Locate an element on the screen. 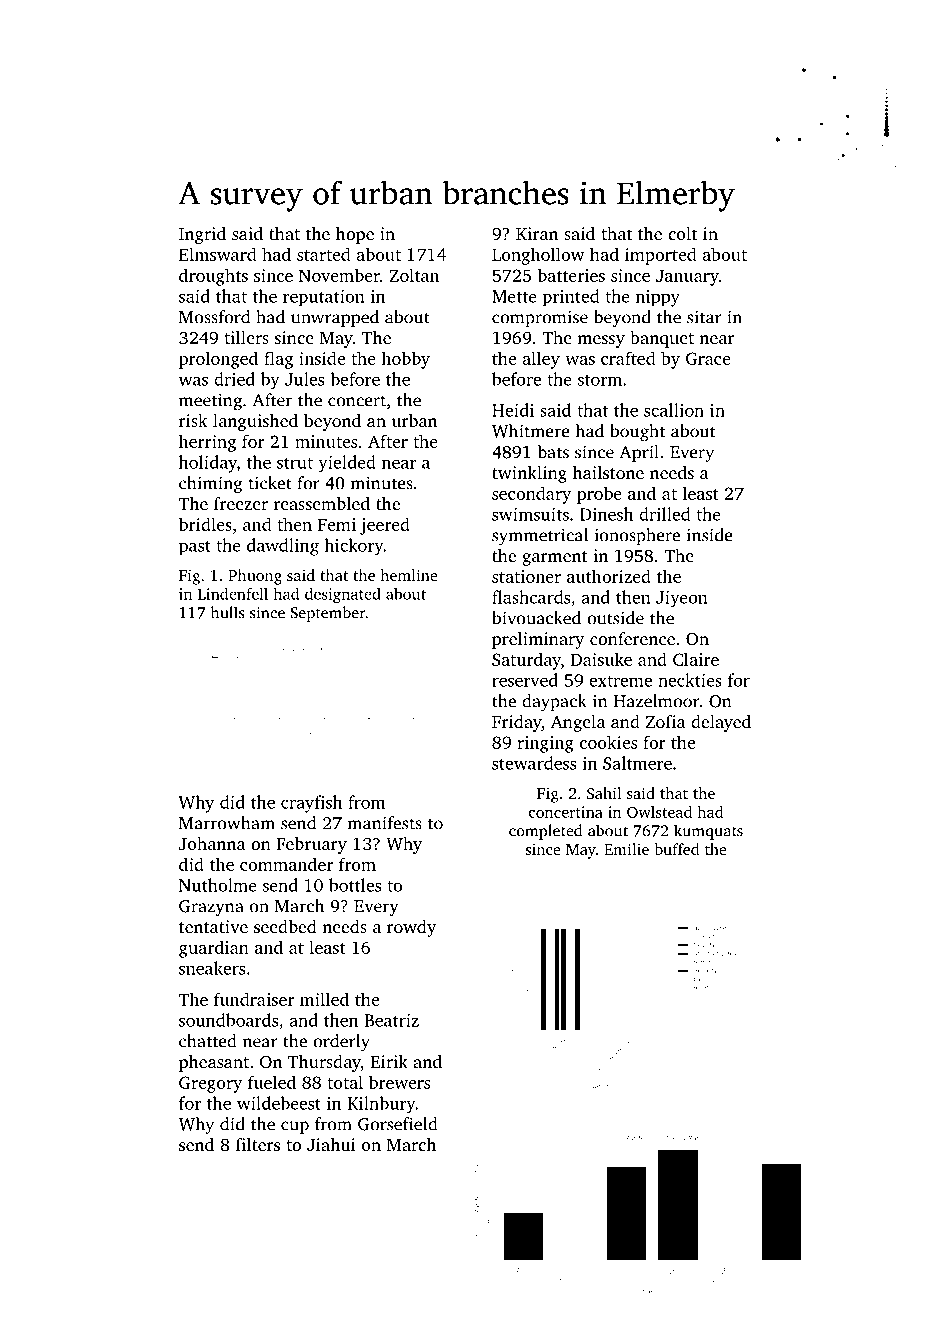 The height and width of the screenshot is (1332, 939). freezer is located at coordinates (241, 503).
